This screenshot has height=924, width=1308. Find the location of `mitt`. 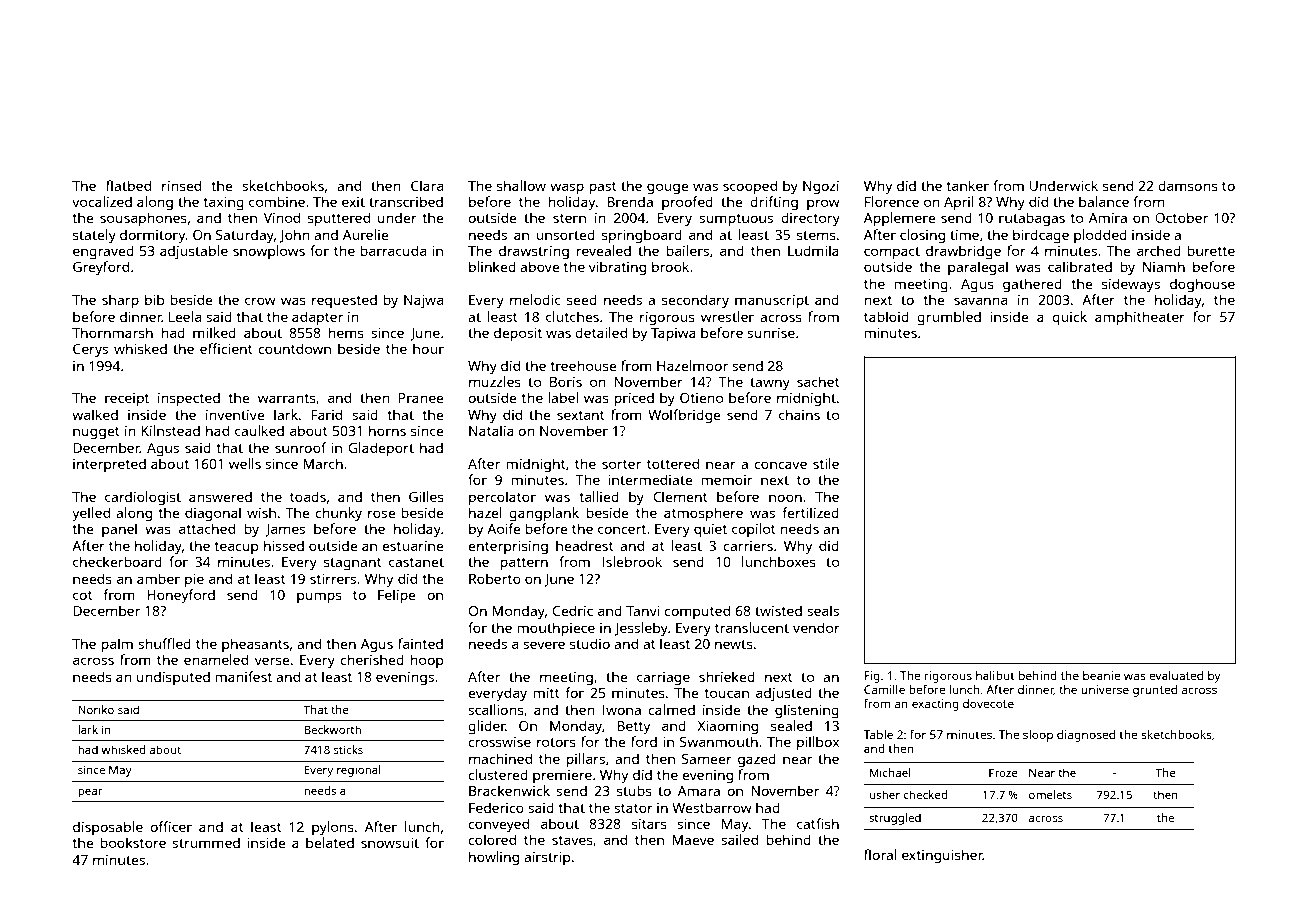

mitt is located at coordinates (547, 693).
